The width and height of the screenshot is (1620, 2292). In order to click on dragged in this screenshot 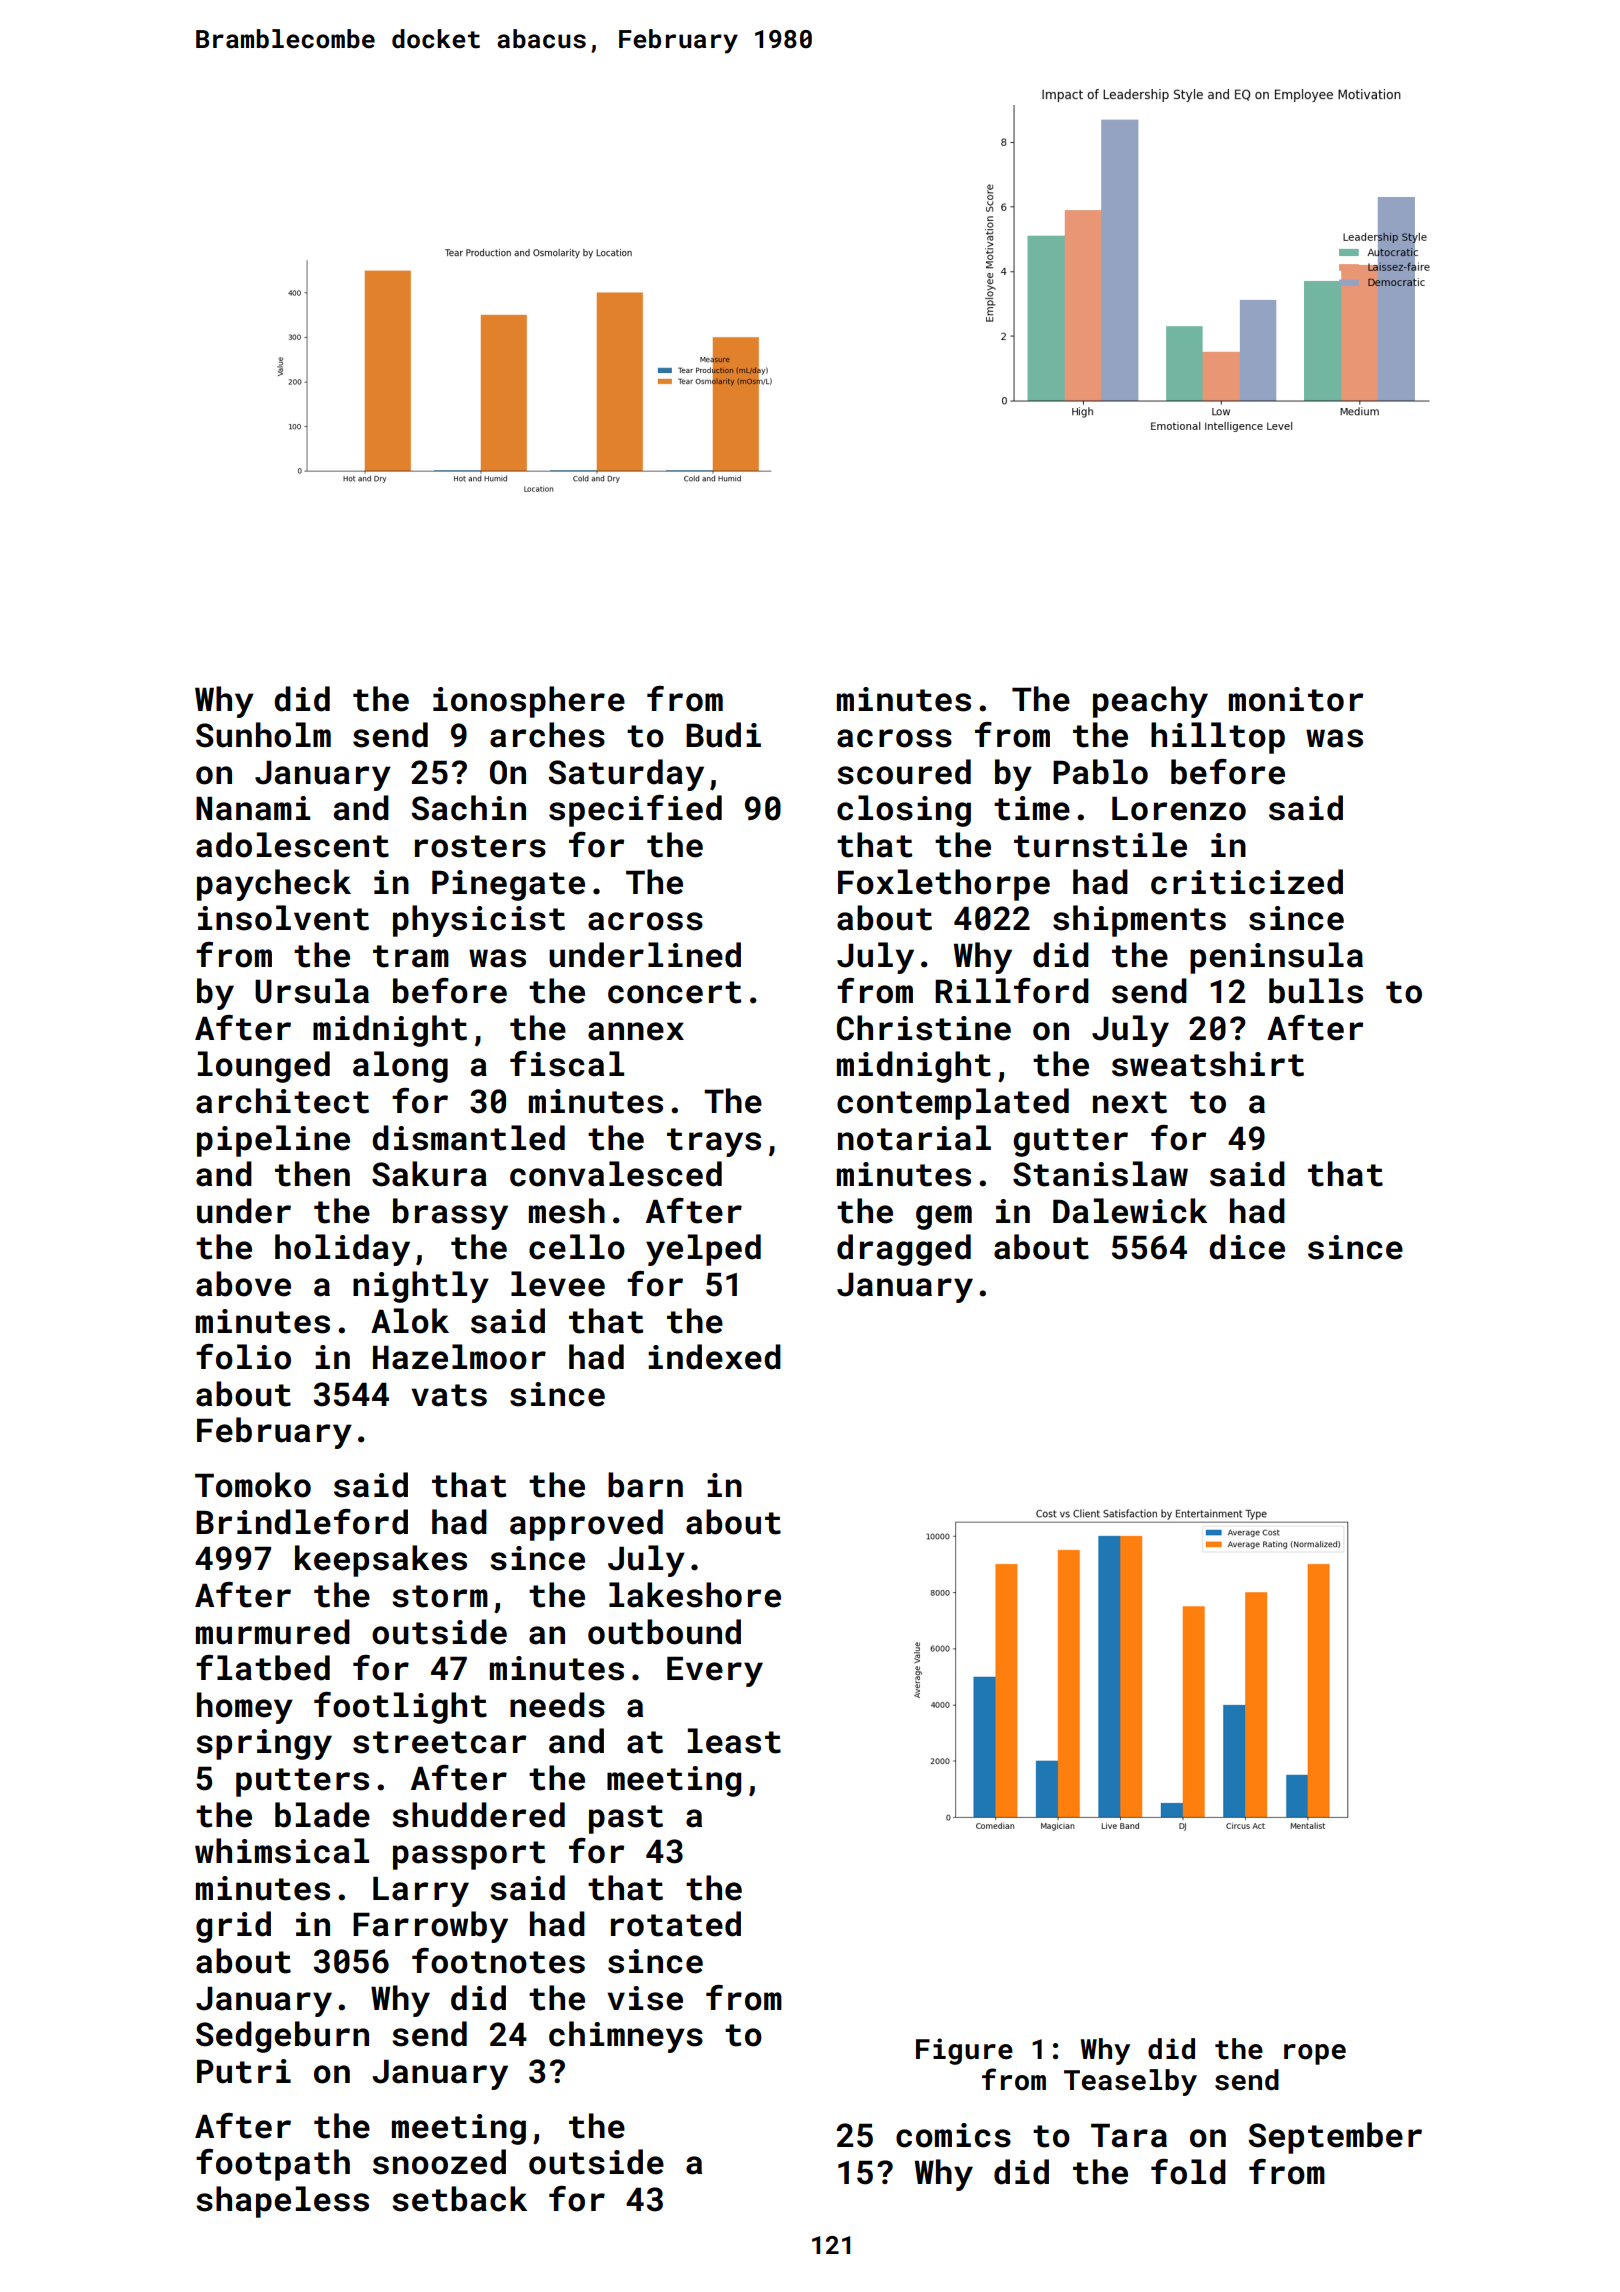, I will do `click(904, 1250)`.
